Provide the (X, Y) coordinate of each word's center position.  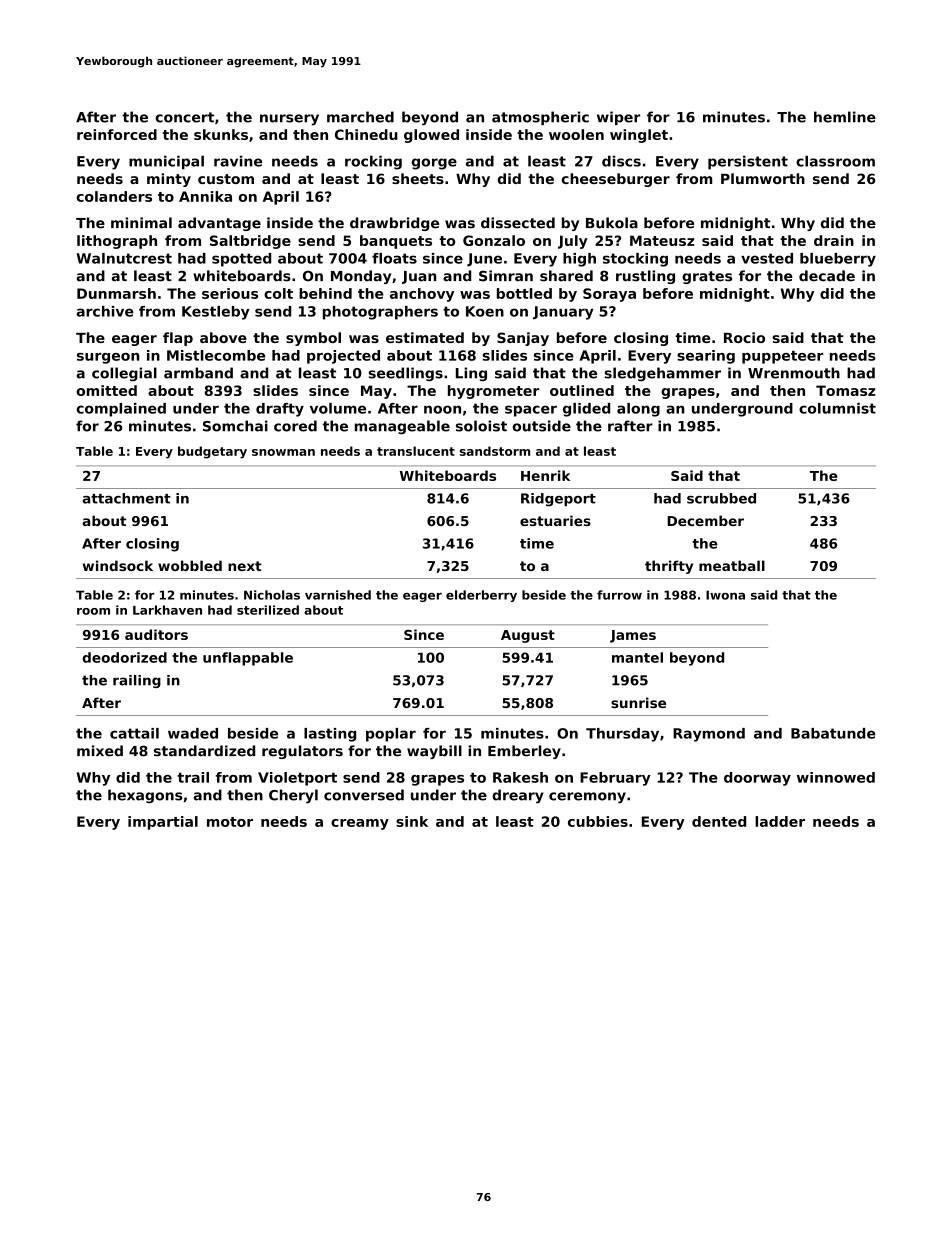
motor (230, 822)
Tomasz (845, 390)
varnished (338, 595)
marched (360, 117)
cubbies (598, 821)
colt (278, 293)
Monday (361, 277)
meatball (732, 565)
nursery (289, 120)
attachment (127, 498)
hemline (845, 117)
